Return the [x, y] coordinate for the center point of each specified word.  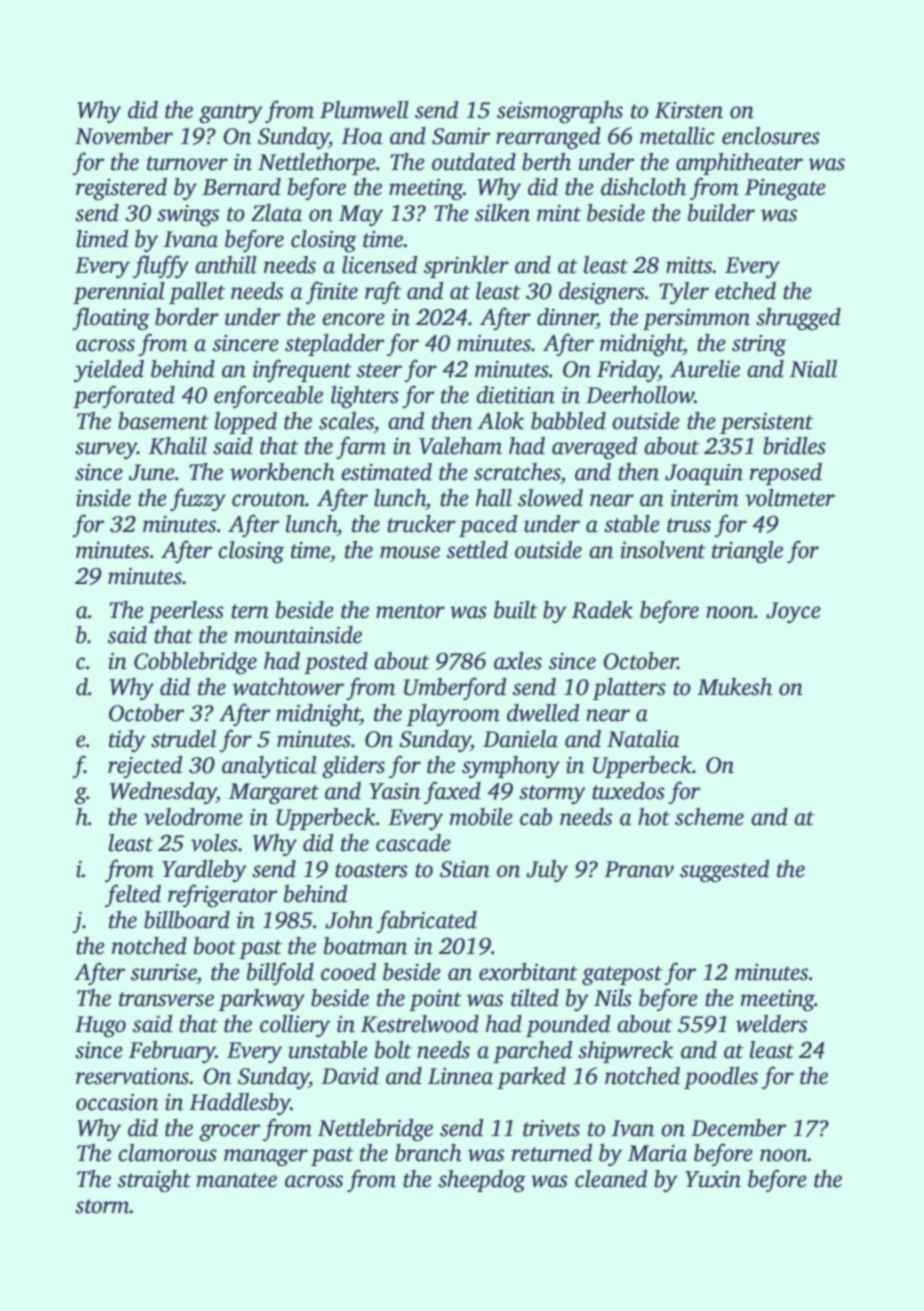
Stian [465, 869]
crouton [268, 499]
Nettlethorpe [317, 164]
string [759, 345]
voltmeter [790, 498]
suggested [724, 871]
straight [154, 1181]
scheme [709, 817]
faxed [452, 792]
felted [133, 895]
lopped [246, 423]
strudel [183, 739]
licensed [379, 265]
